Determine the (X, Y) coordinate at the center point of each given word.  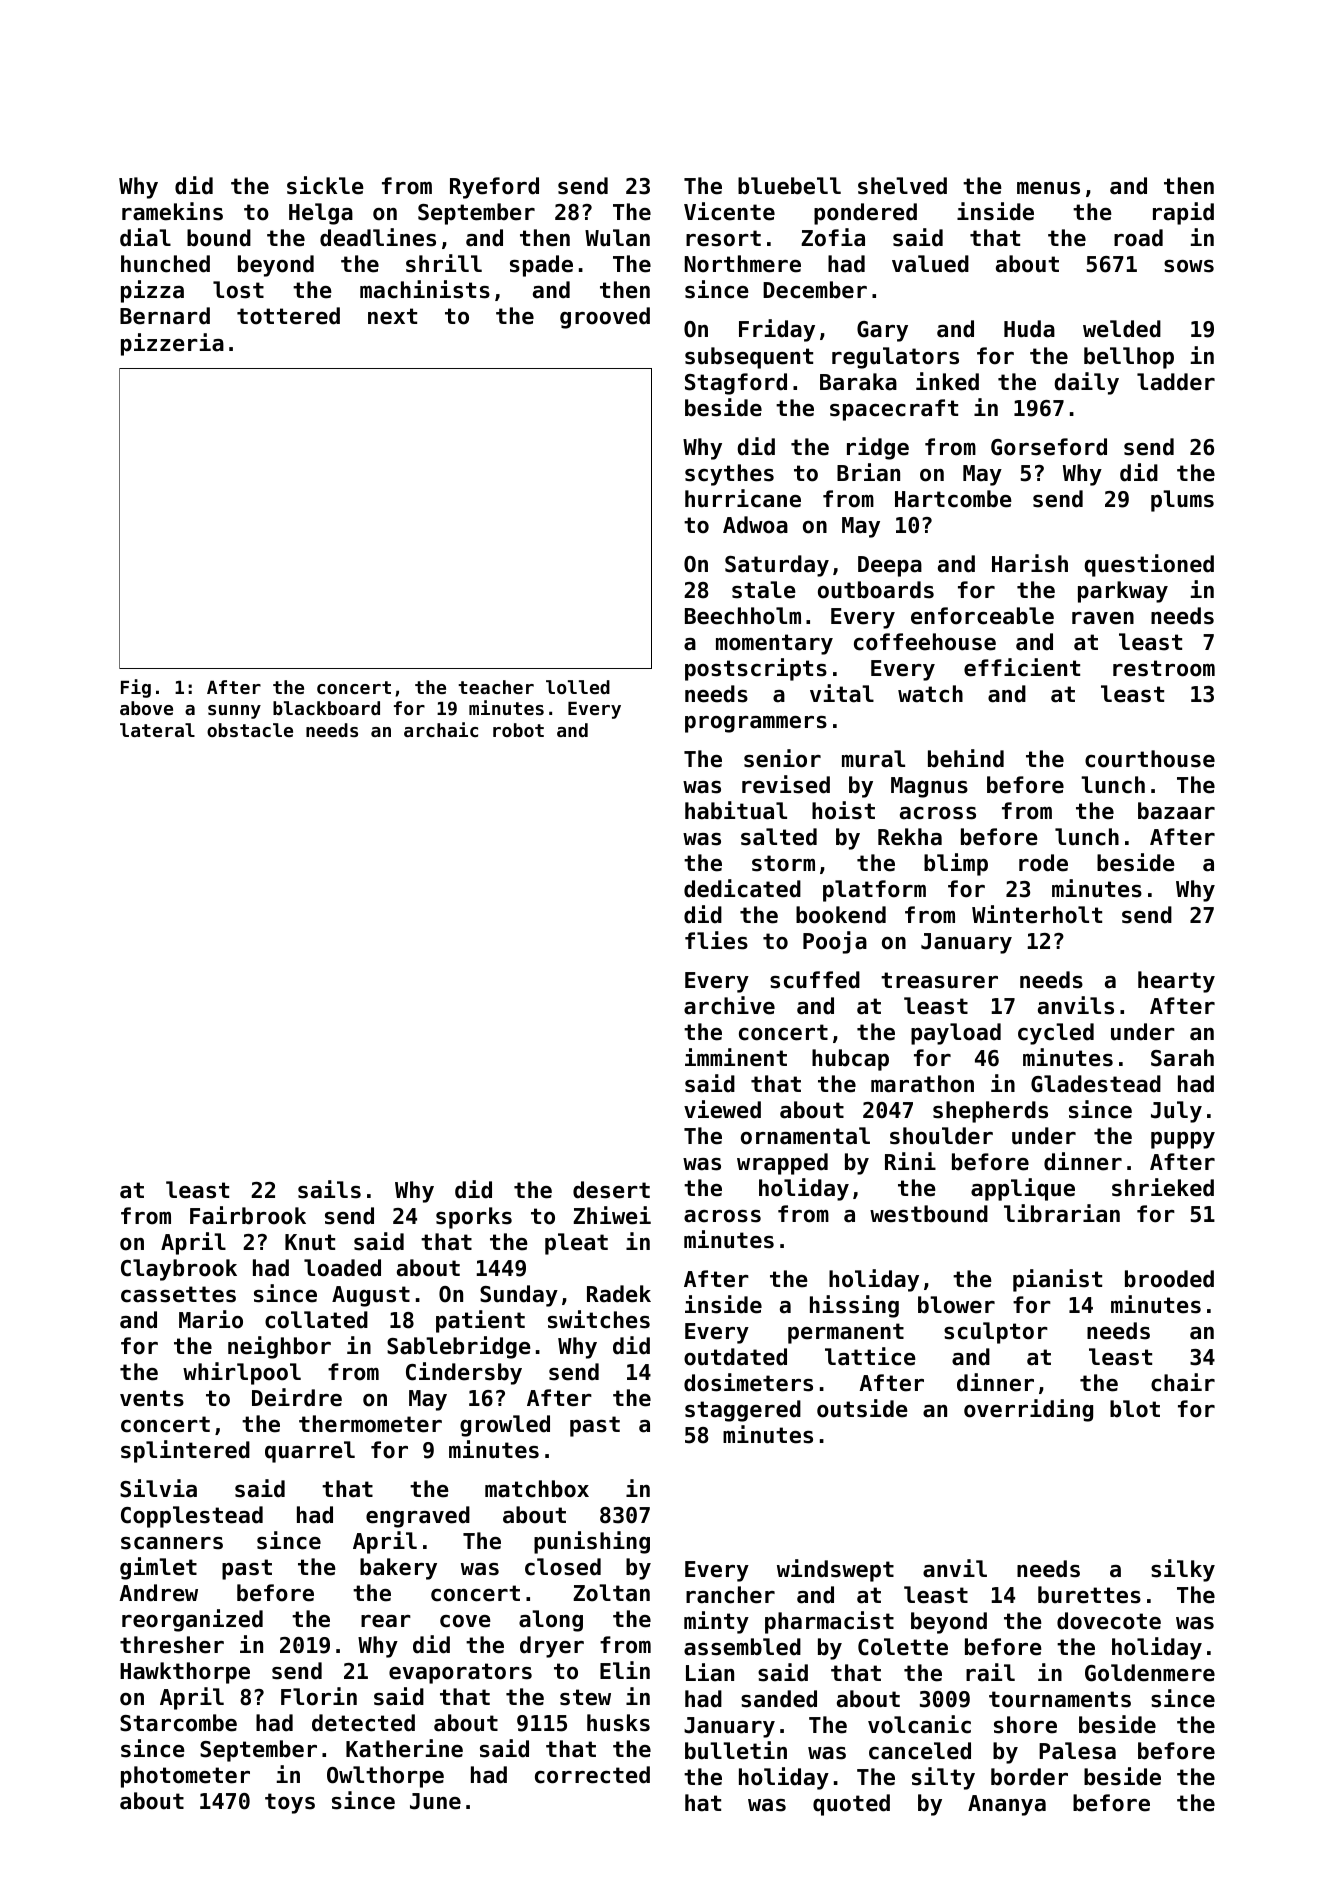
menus (1048, 188)
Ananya (1007, 1805)
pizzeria (172, 344)
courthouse (1150, 759)
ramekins (172, 211)
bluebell (789, 186)
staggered (743, 1411)
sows (1189, 266)
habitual (736, 810)
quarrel (310, 1452)
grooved (605, 318)
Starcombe (178, 1723)
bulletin (736, 1750)
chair (1183, 1382)
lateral (157, 730)
